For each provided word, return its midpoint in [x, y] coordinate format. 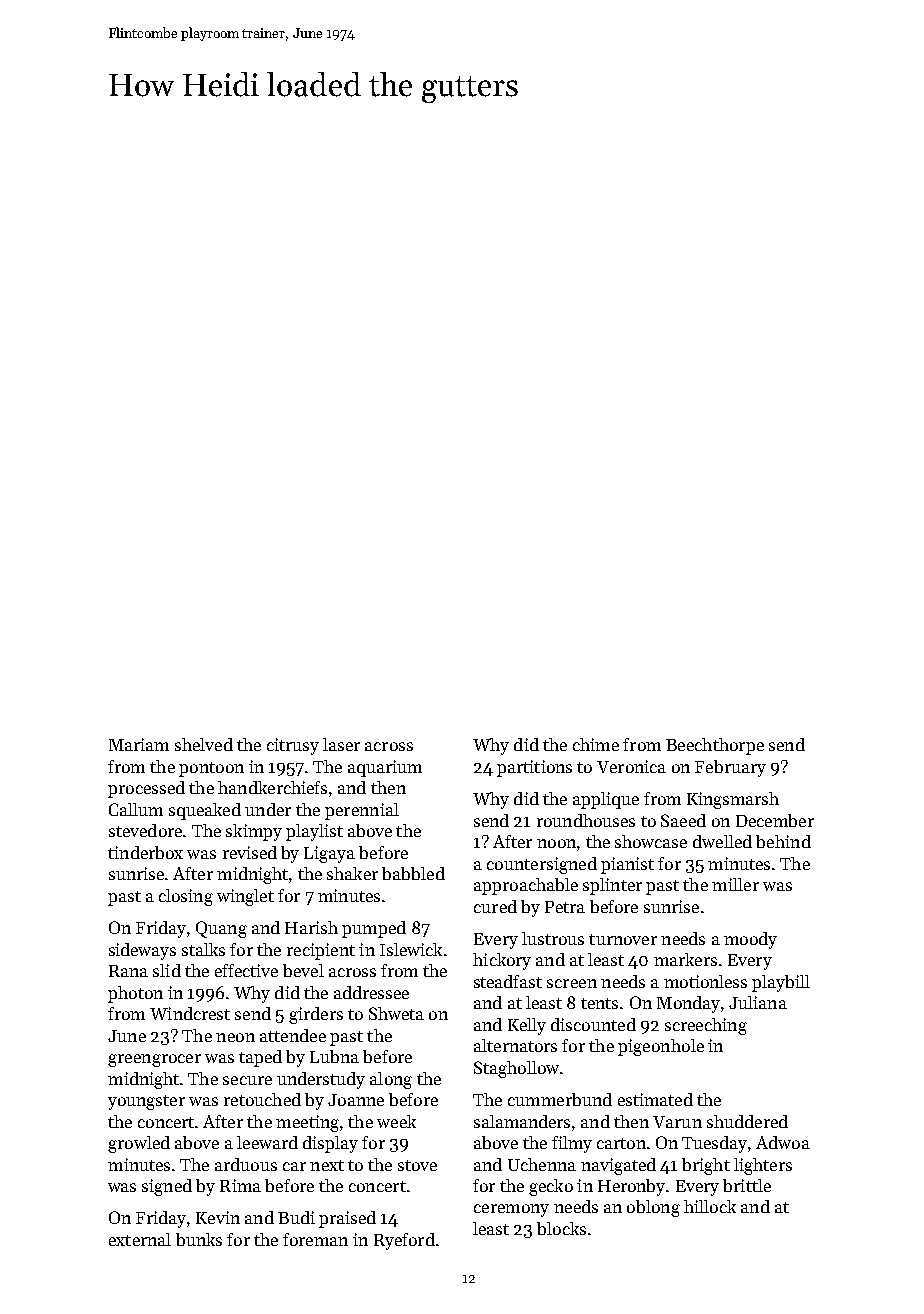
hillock [710, 1206]
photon [135, 994]
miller [735, 884]
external [140, 1239]
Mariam [139, 744]
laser [341, 744]
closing [186, 897]
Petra [565, 907]
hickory [502, 961]
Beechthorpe [715, 746]
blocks [561, 1228]
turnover [623, 939]
